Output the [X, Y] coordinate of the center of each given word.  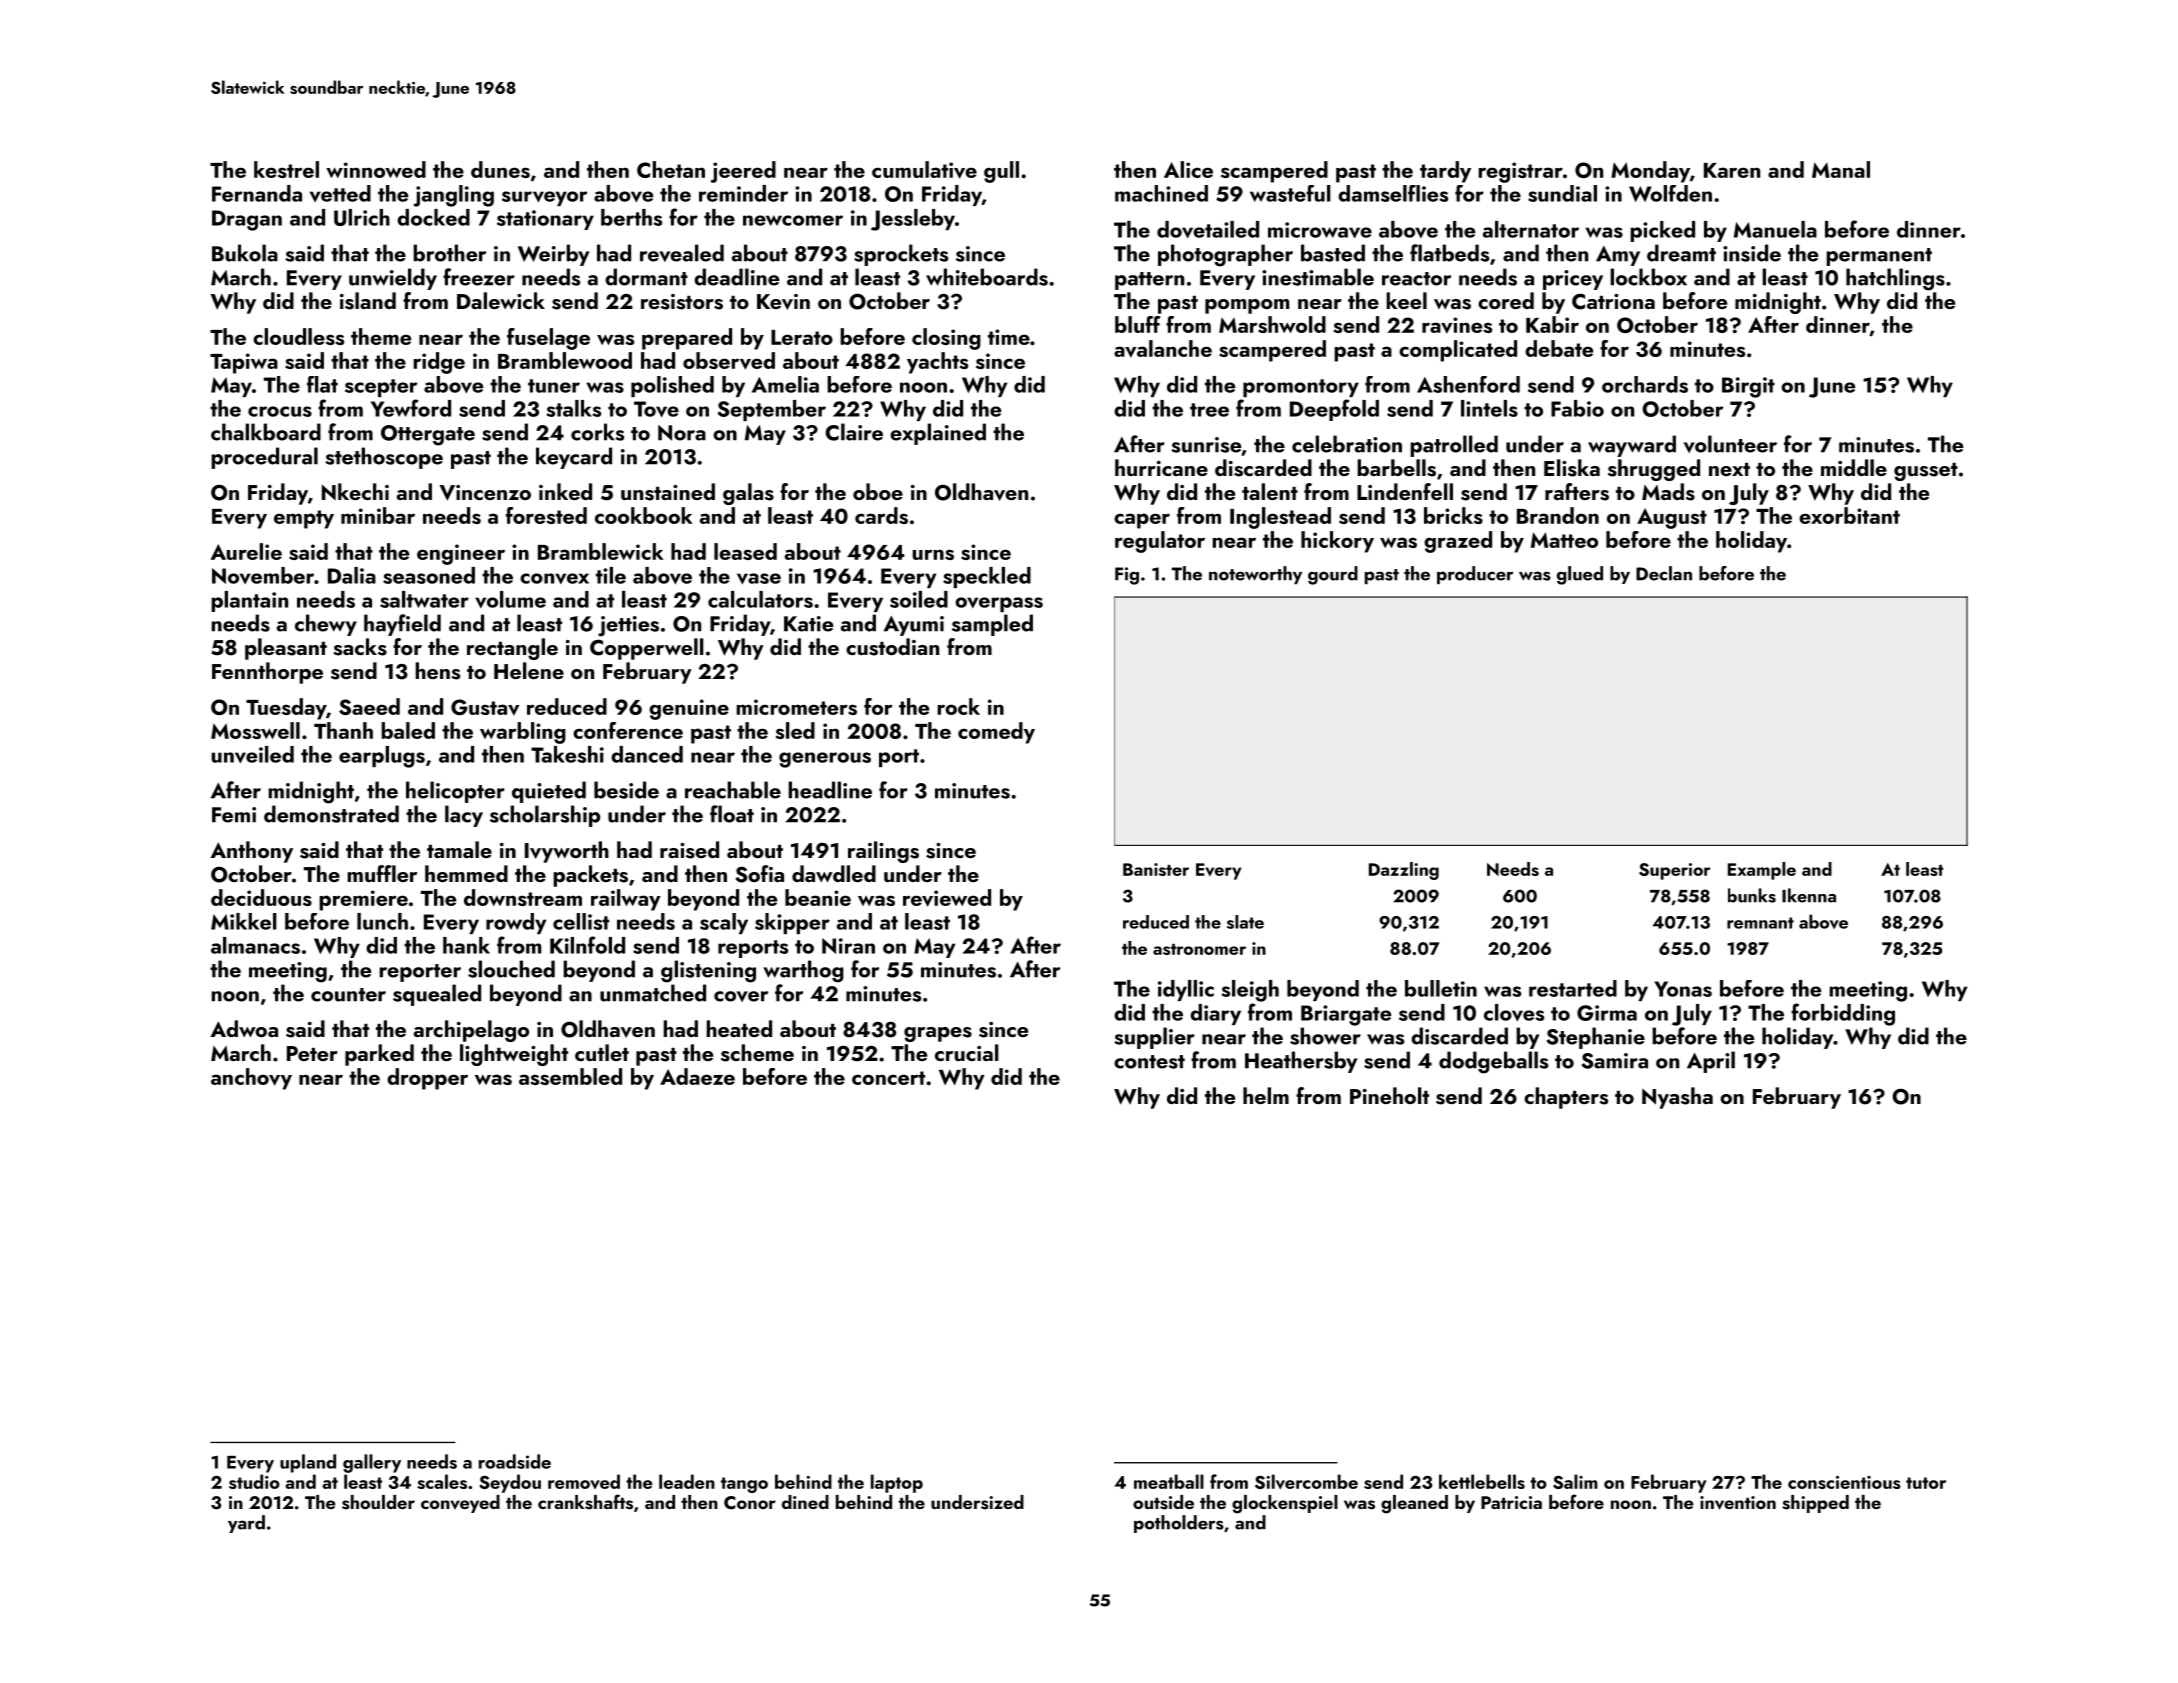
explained [938, 434]
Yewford [411, 408]
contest [1149, 1062]
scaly [724, 923]
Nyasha [1677, 1098]
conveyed [460, 1504]
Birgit [1748, 387]
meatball [1169, 1481]
